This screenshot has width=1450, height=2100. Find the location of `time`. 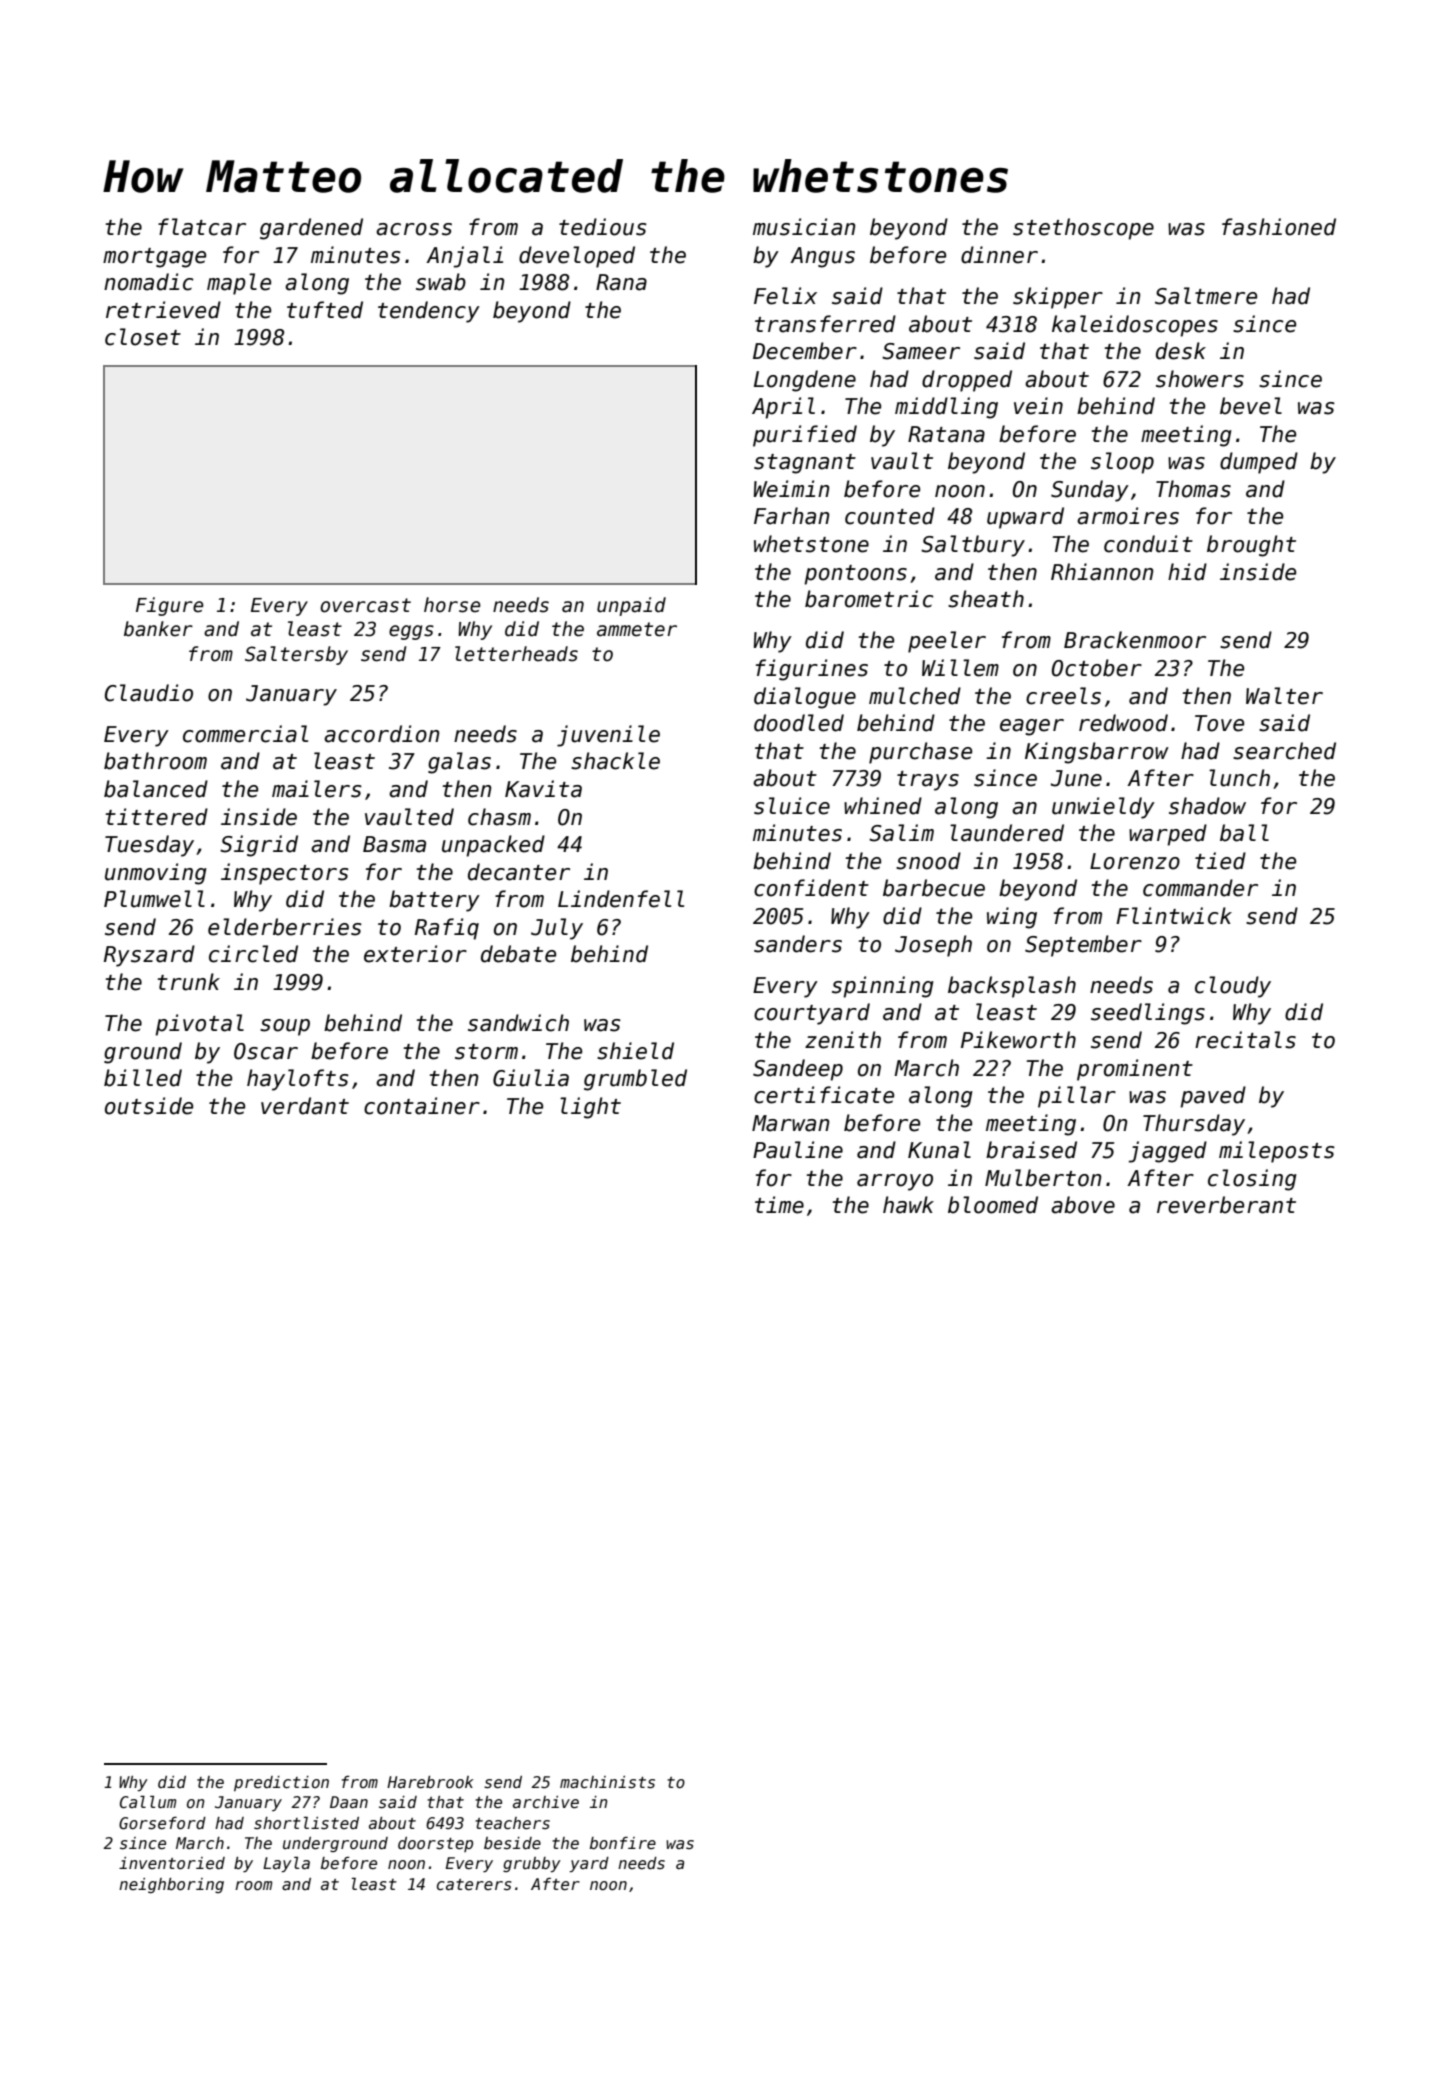

time is located at coordinates (779, 1205).
